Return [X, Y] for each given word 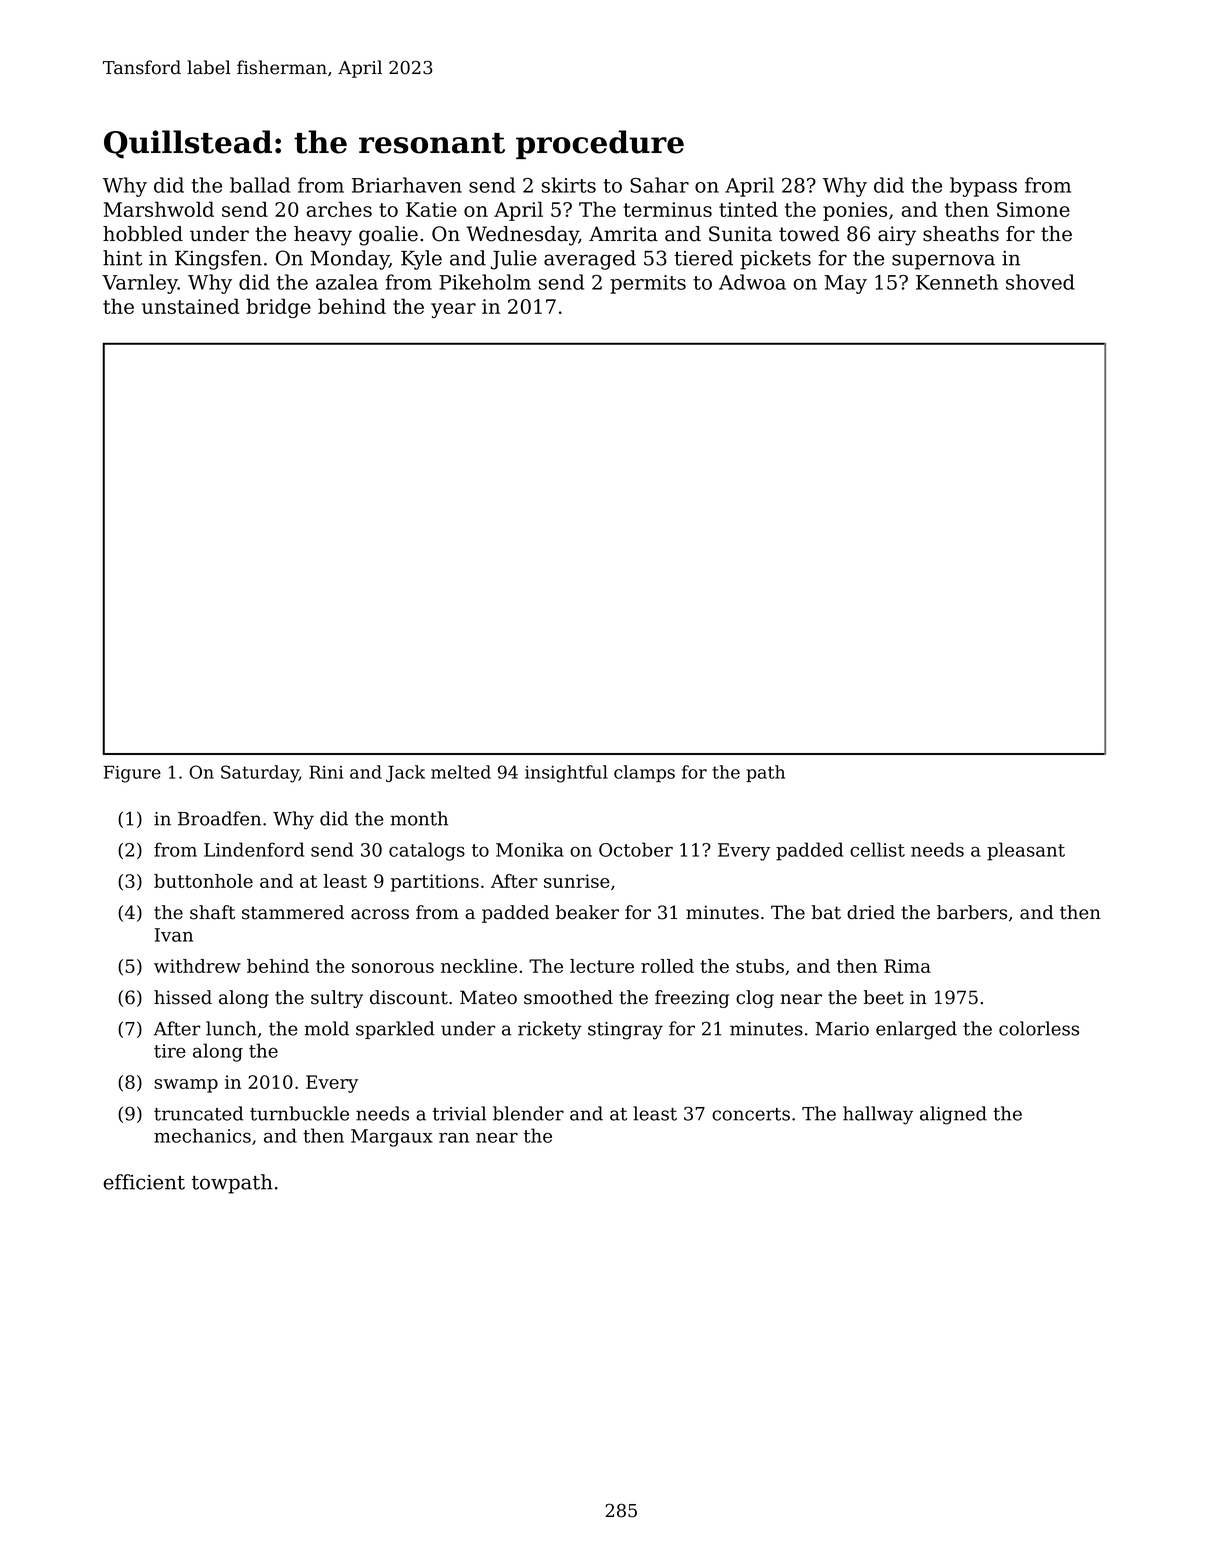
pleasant [1026, 851]
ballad [260, 185]
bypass [983, 187]
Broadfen [219, 818]
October [636, 849]
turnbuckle [299, 1113]
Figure [132, 774]
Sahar [659, 185]
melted [461, 772]
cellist [877, 849]
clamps [644, 773]
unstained [191, 306]
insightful [566, 774]
